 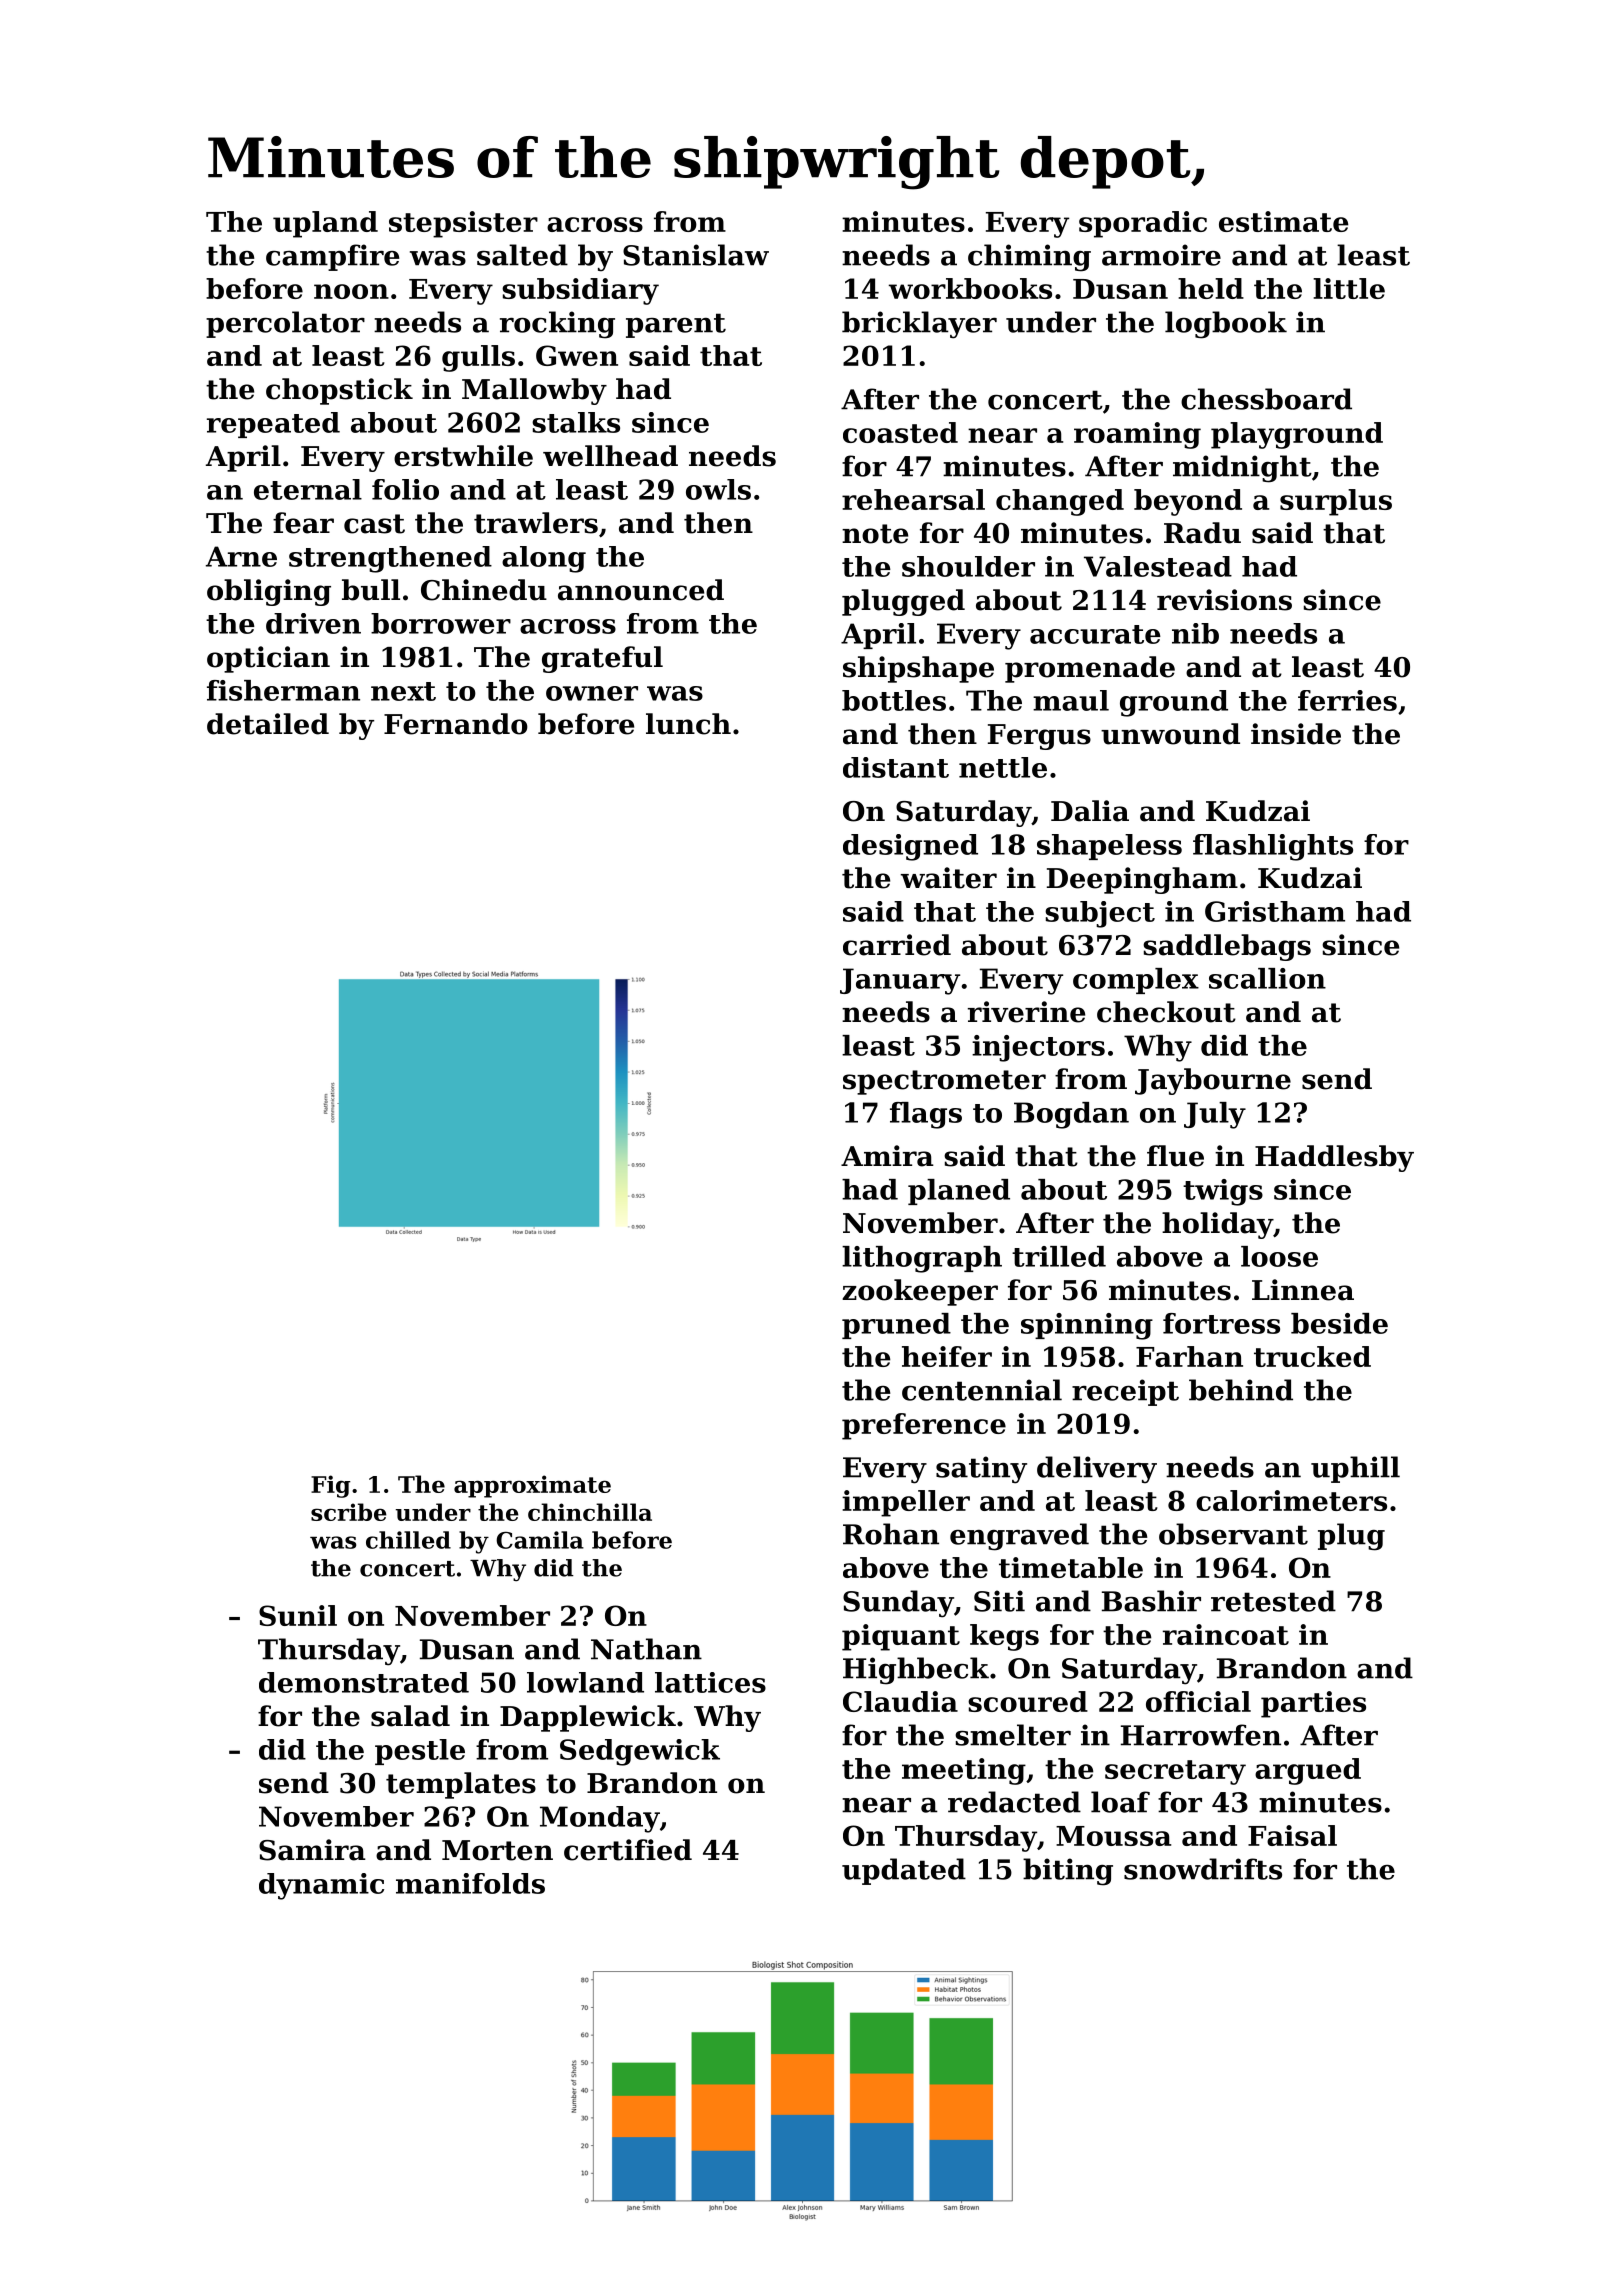 What do you see at coordinates (268, 724) in the screenshot?
I see `detailed` at bounding box center [268, 724].
